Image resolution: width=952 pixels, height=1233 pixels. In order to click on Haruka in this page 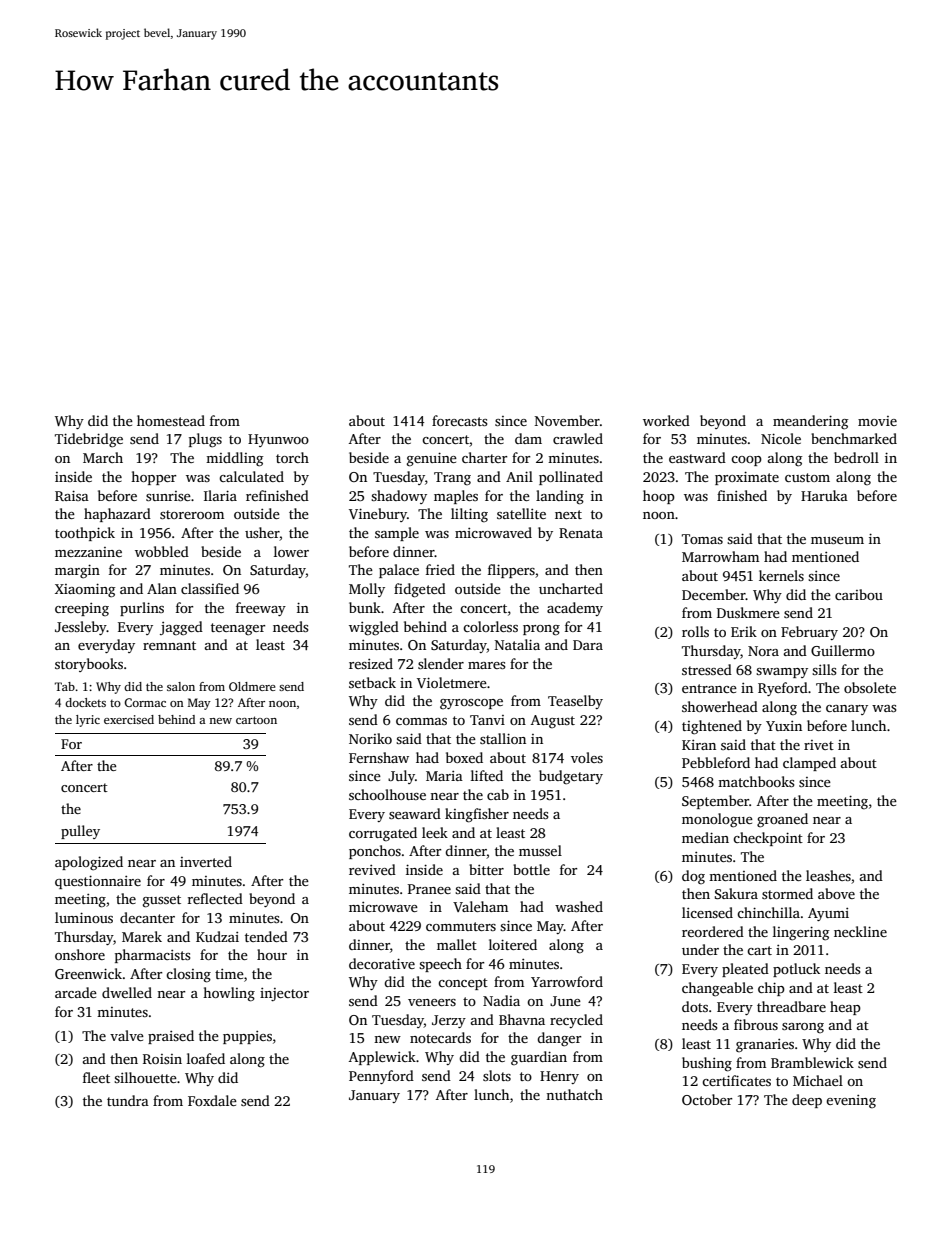, I will do `click(824, 495)`.
